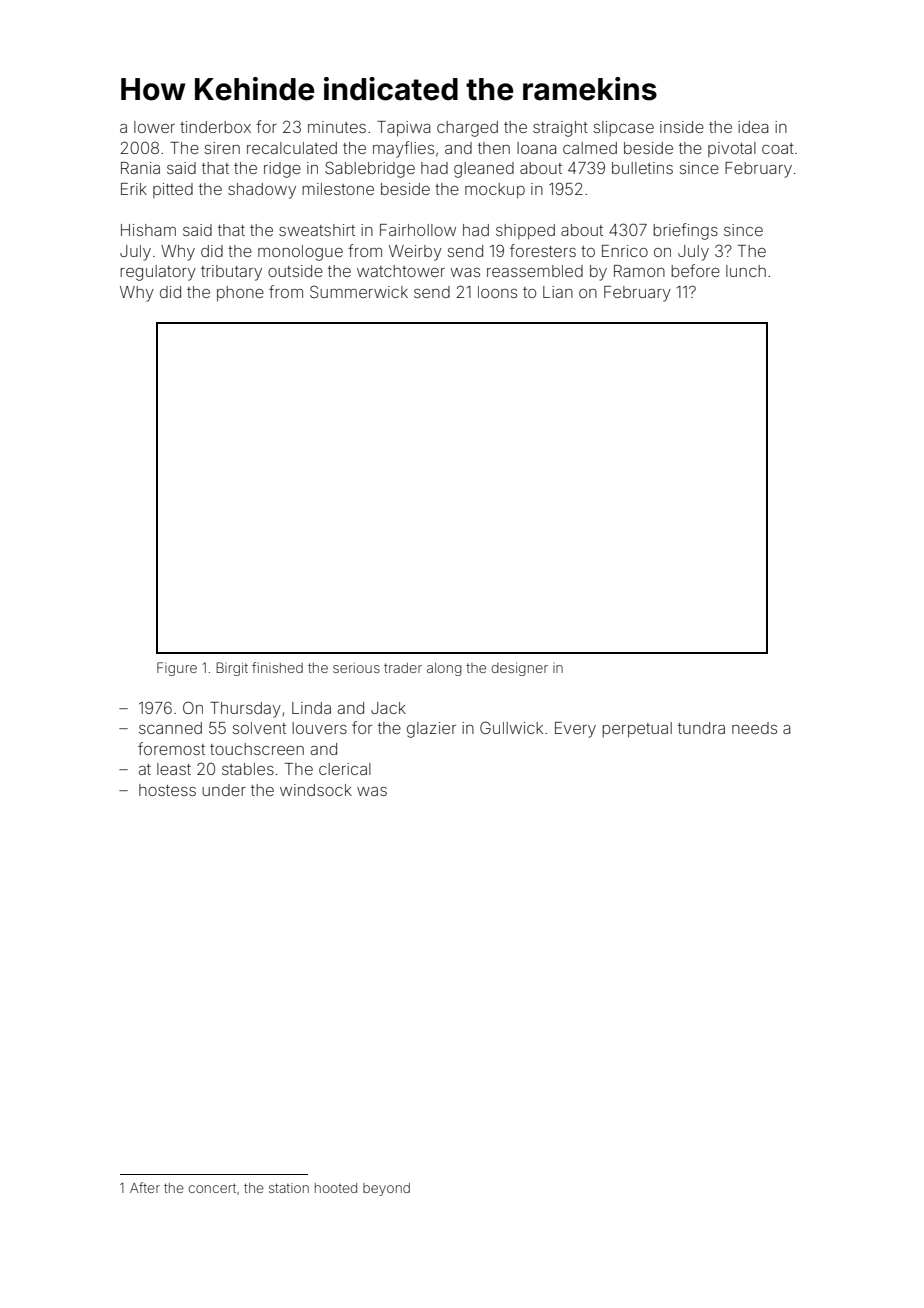  What do you see at coordinates (386, 1189) in the screenshot?
I see `beyond` at bounding box center [386, 1189].
